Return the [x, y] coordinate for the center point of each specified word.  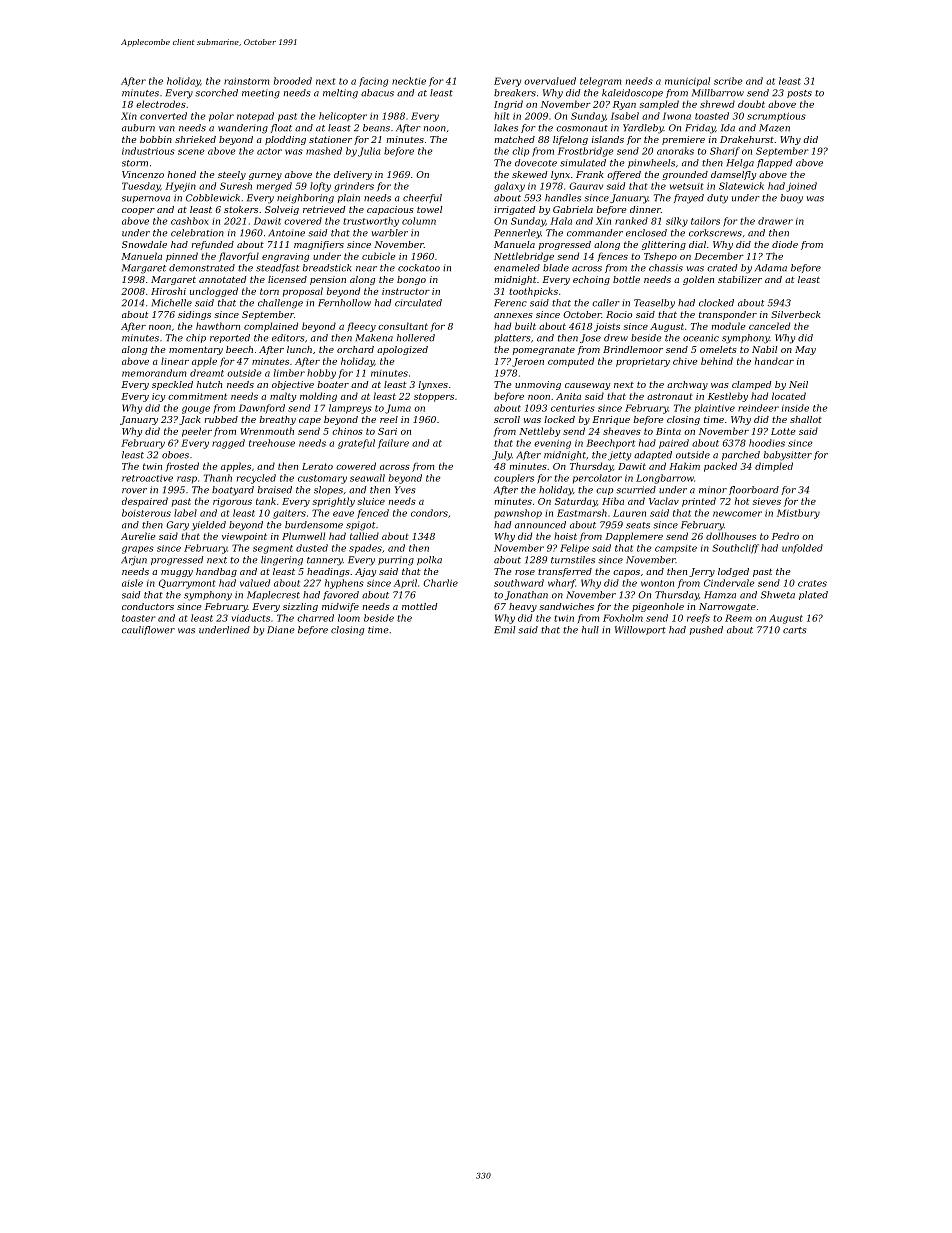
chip [196, 338]
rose [525, 572]
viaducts [251, 618]
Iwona [677, 116]
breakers [515, 93]
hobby [321, 374]
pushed [706, 630]
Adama [771, 268]
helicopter [343, 116]
